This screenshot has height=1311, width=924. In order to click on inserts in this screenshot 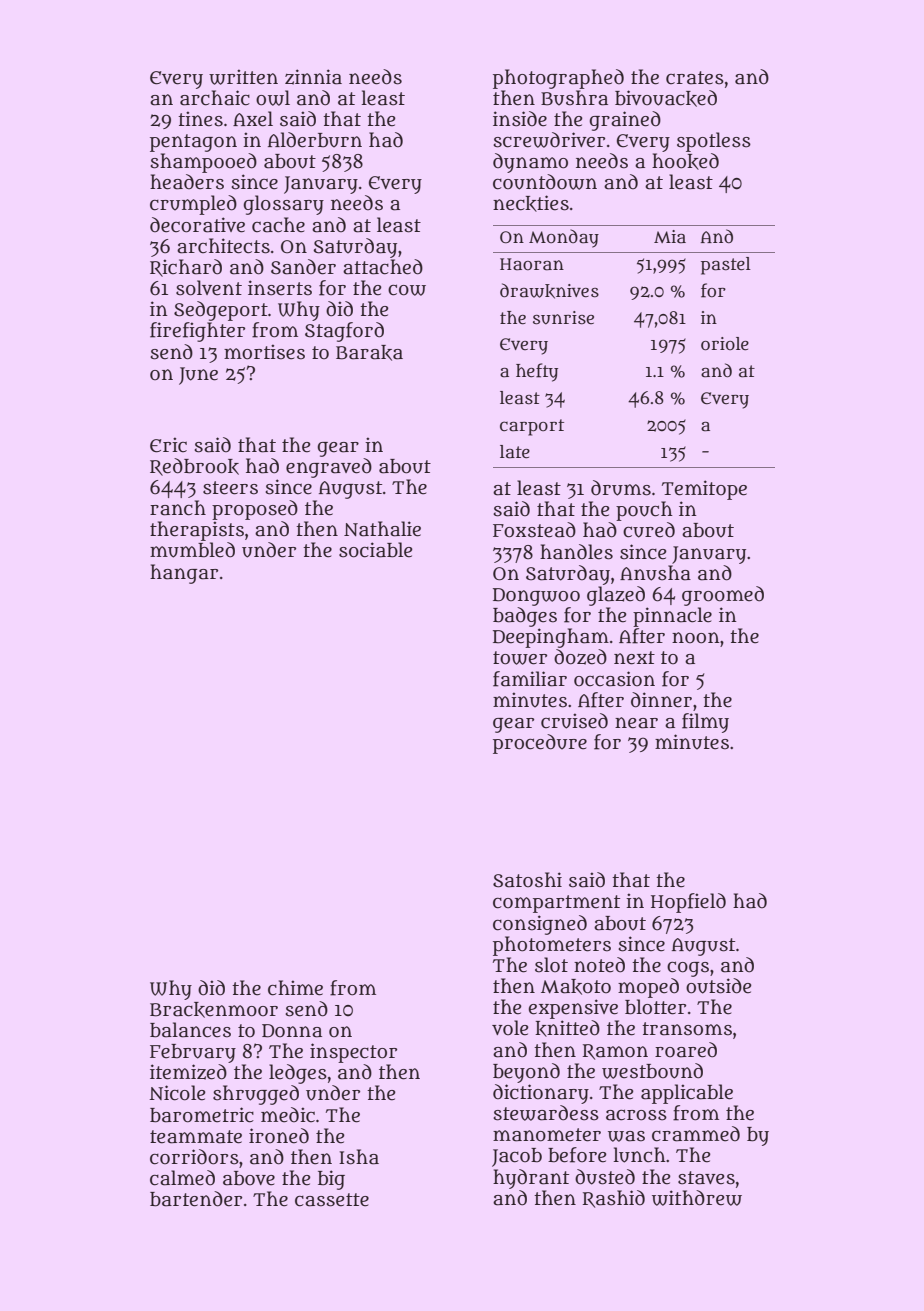, I will do `click(280, 288)`.
